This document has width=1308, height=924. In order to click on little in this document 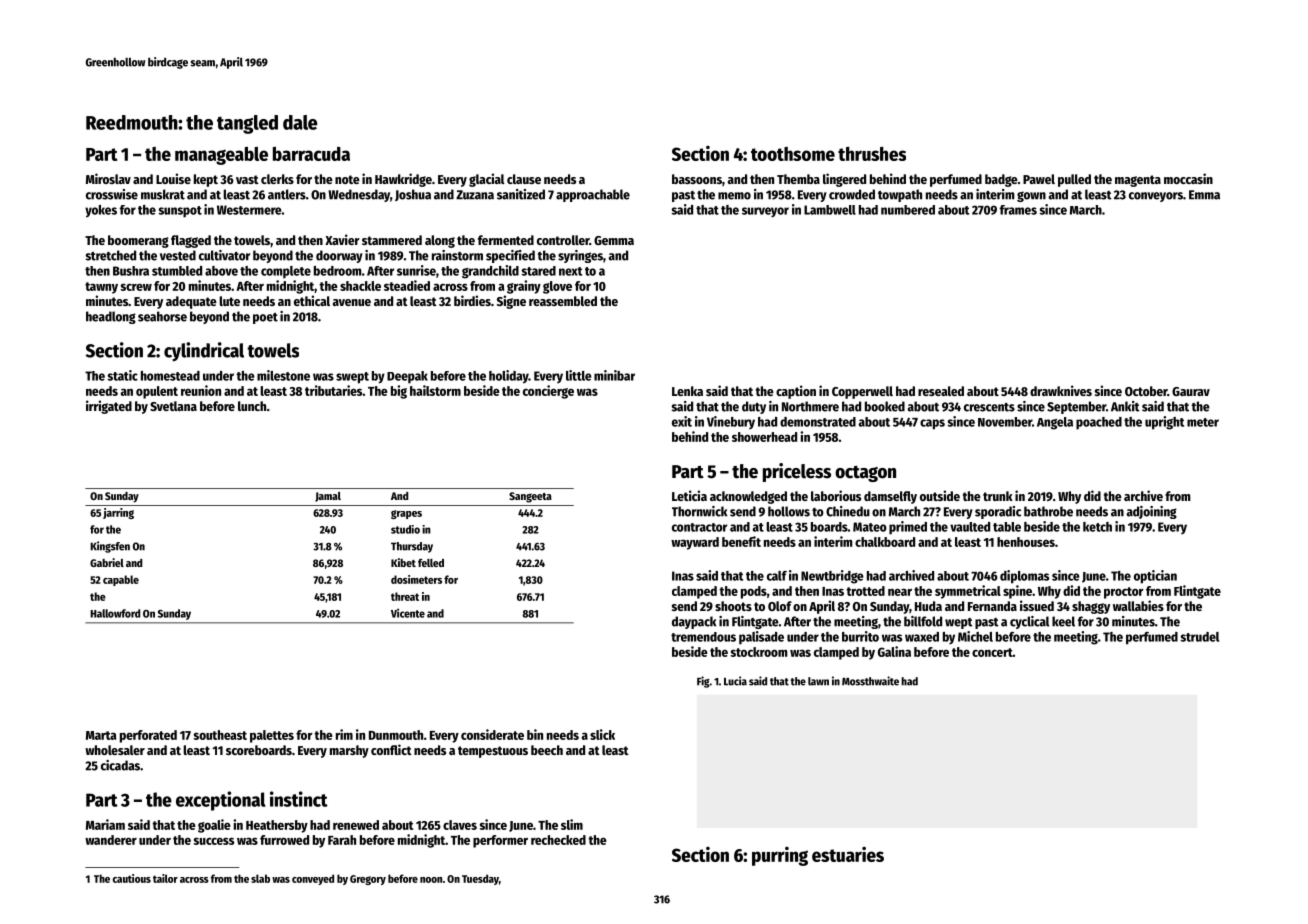, I will do `click(579, 375)`.
